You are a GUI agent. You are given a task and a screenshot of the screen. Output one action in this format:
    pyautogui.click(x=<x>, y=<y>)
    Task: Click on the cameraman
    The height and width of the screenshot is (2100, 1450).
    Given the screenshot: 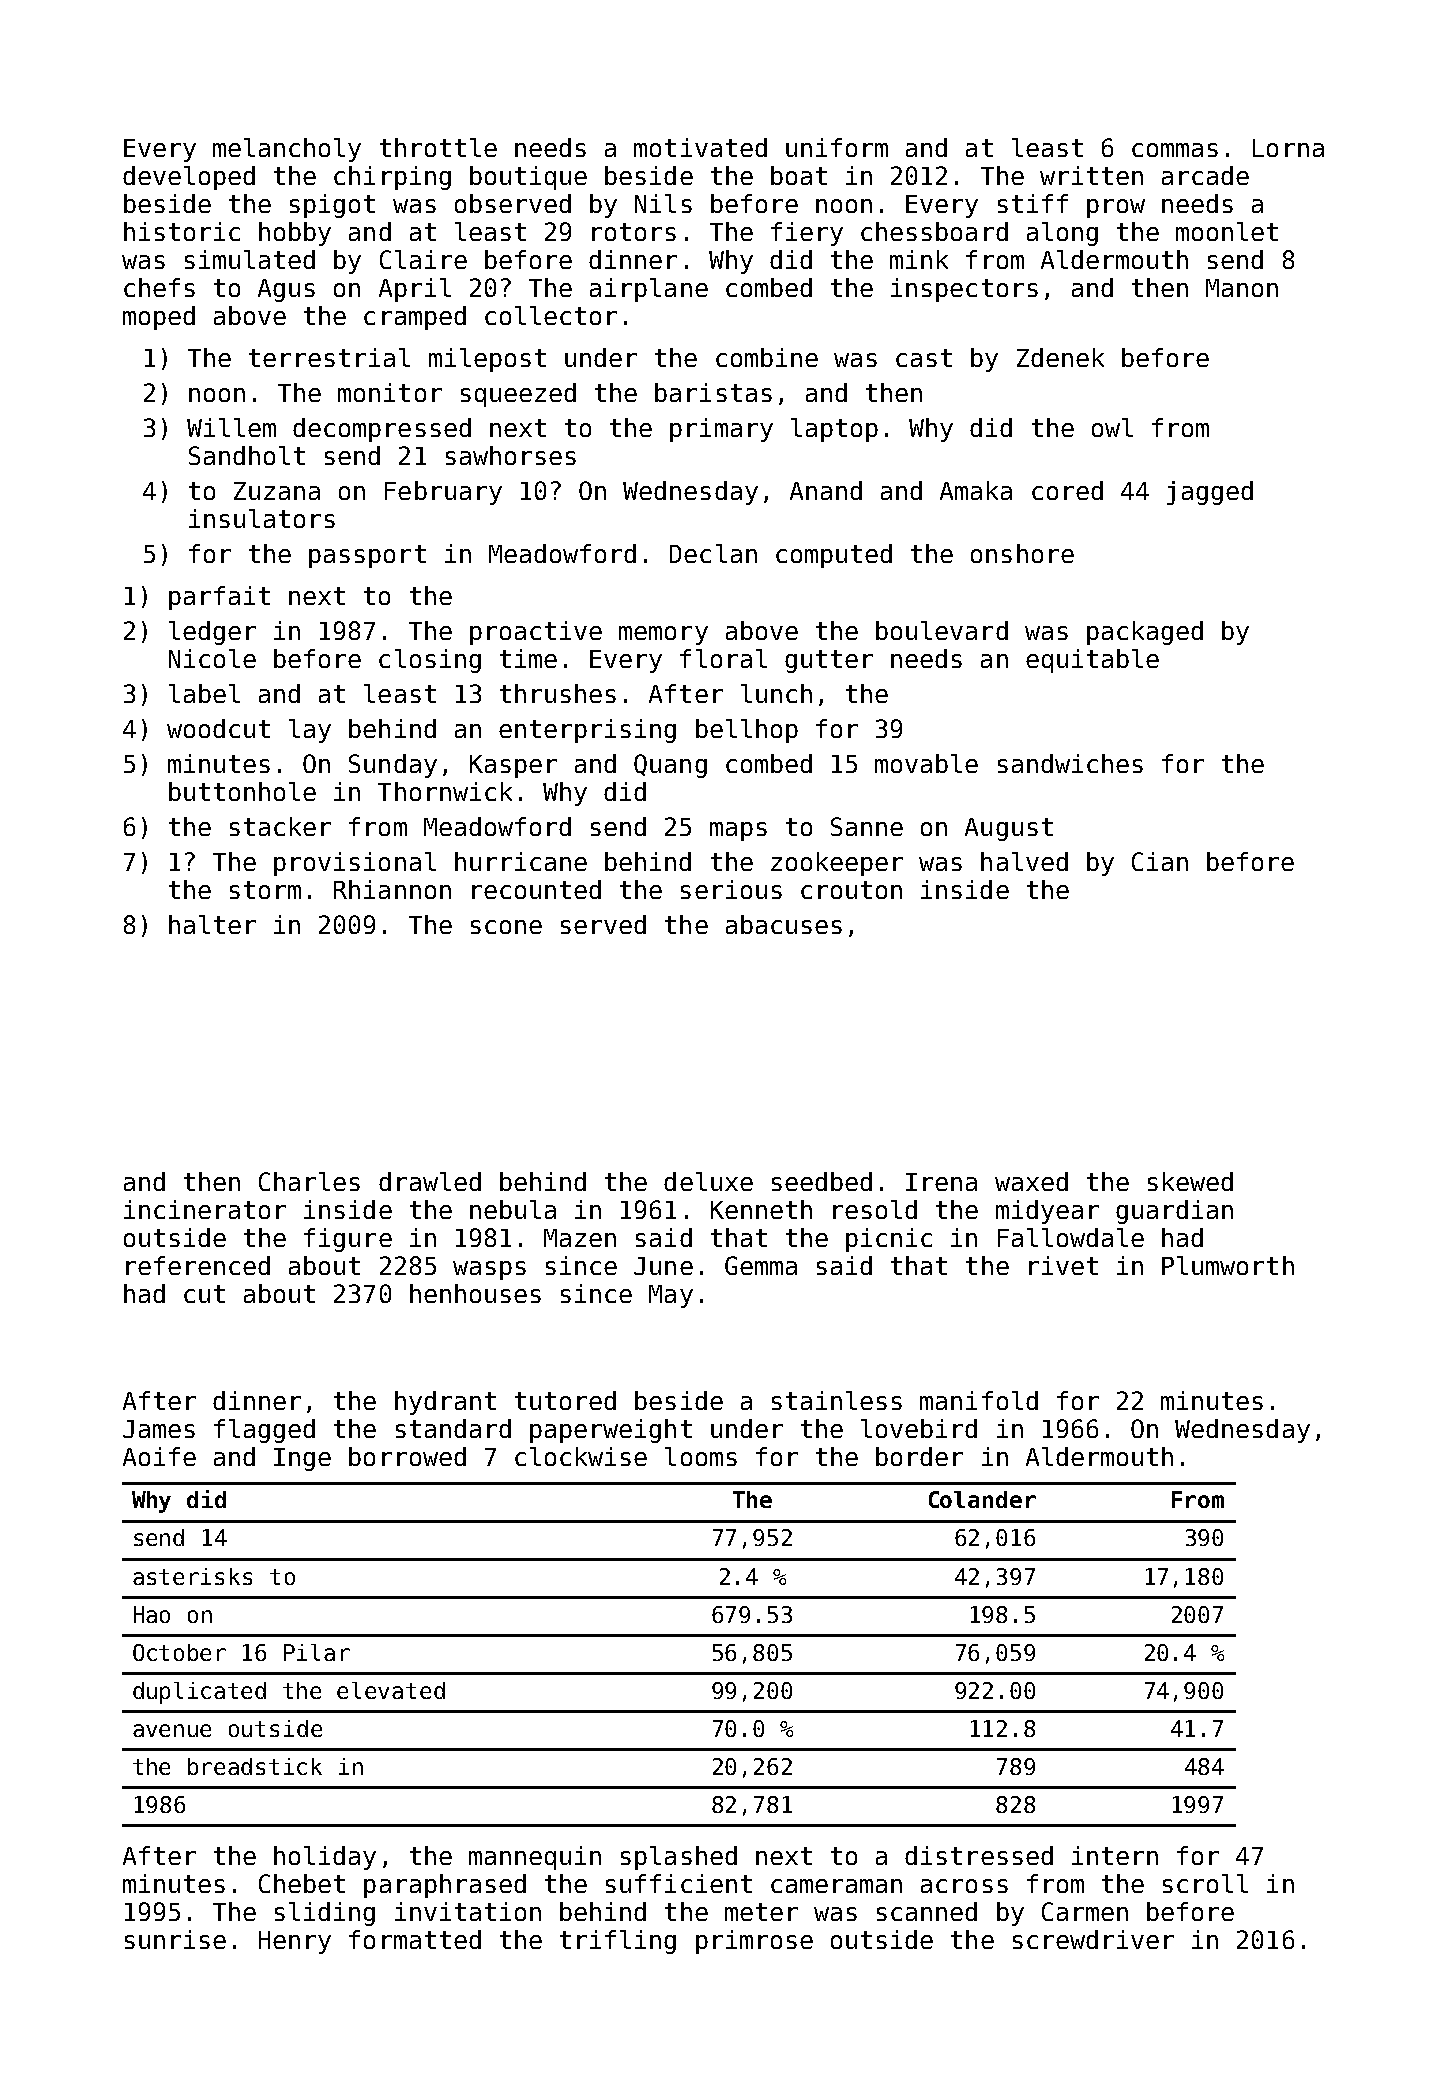 What is the action you would take?
    pyautogui.click(x=836, y=1886)
